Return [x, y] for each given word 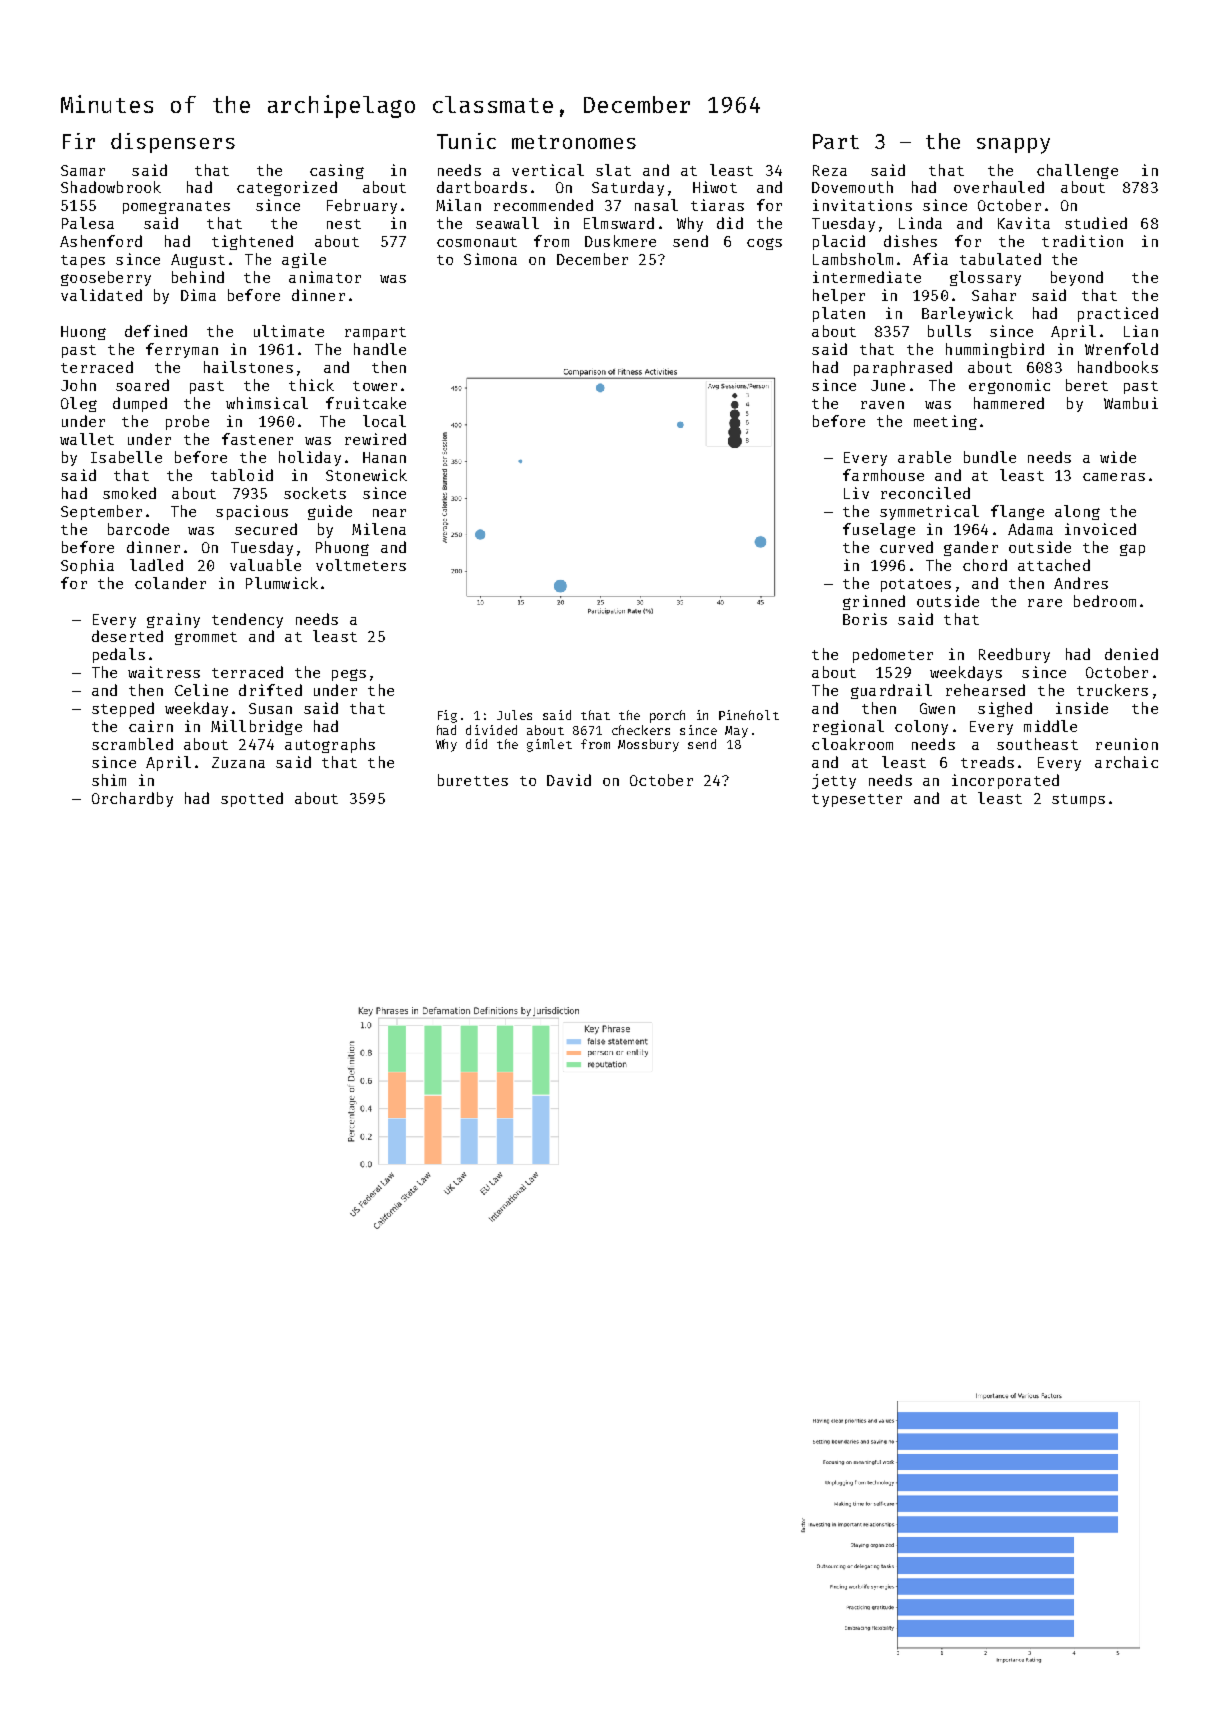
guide [330, 512]
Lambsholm [853, 259]
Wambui [1131, 403]
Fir [79, 141]
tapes [83, 261]
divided [491, 730]
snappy [1013, 146]
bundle [990, 457]
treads [987, 762]
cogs [764, 244]
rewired [375, 439]
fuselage [879, 530]
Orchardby [132, 799]
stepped [123, 709]
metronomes [574, 142]
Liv [856, 493]
